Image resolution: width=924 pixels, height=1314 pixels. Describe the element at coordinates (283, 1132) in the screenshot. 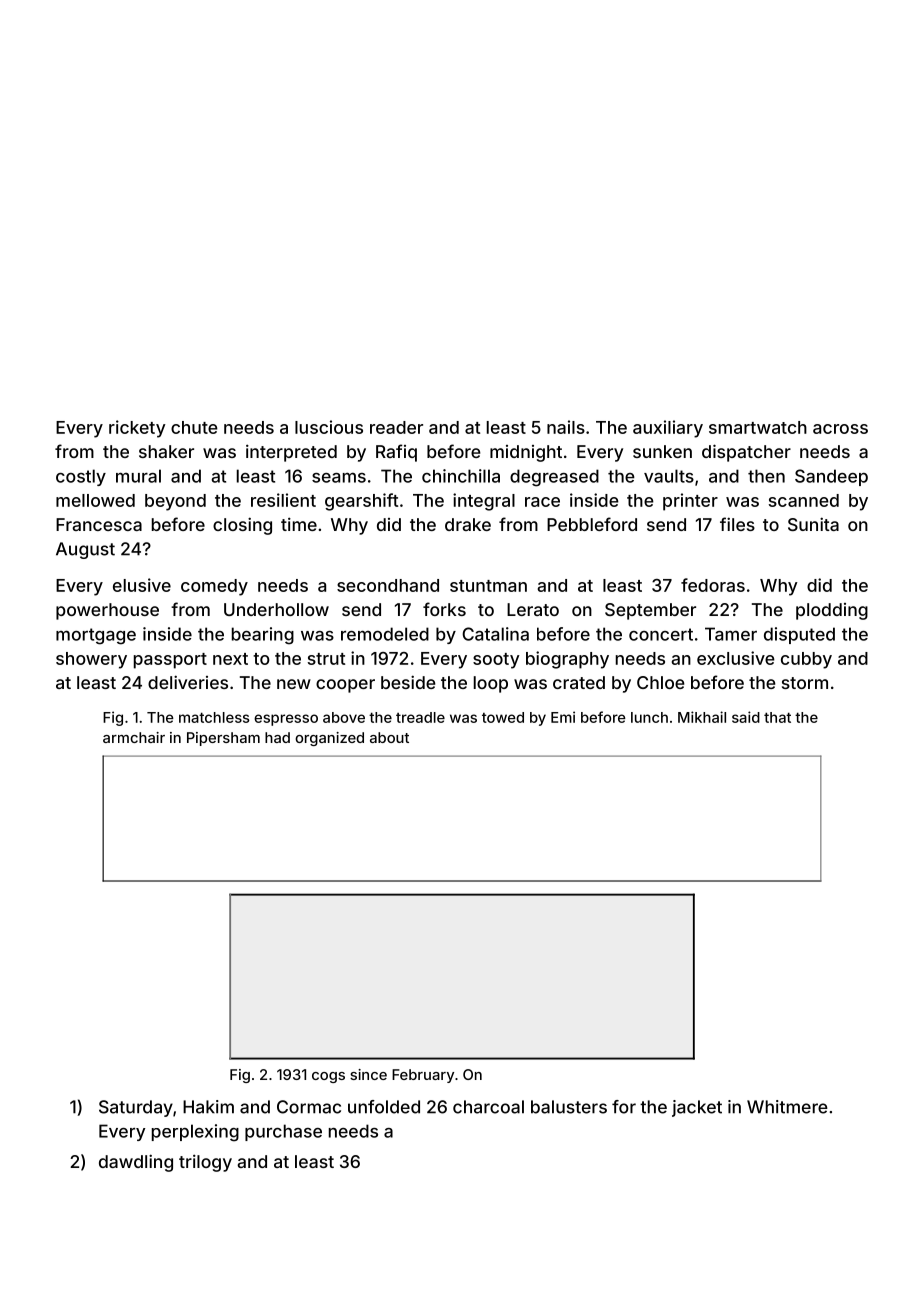

I see `purchase` at that location.
